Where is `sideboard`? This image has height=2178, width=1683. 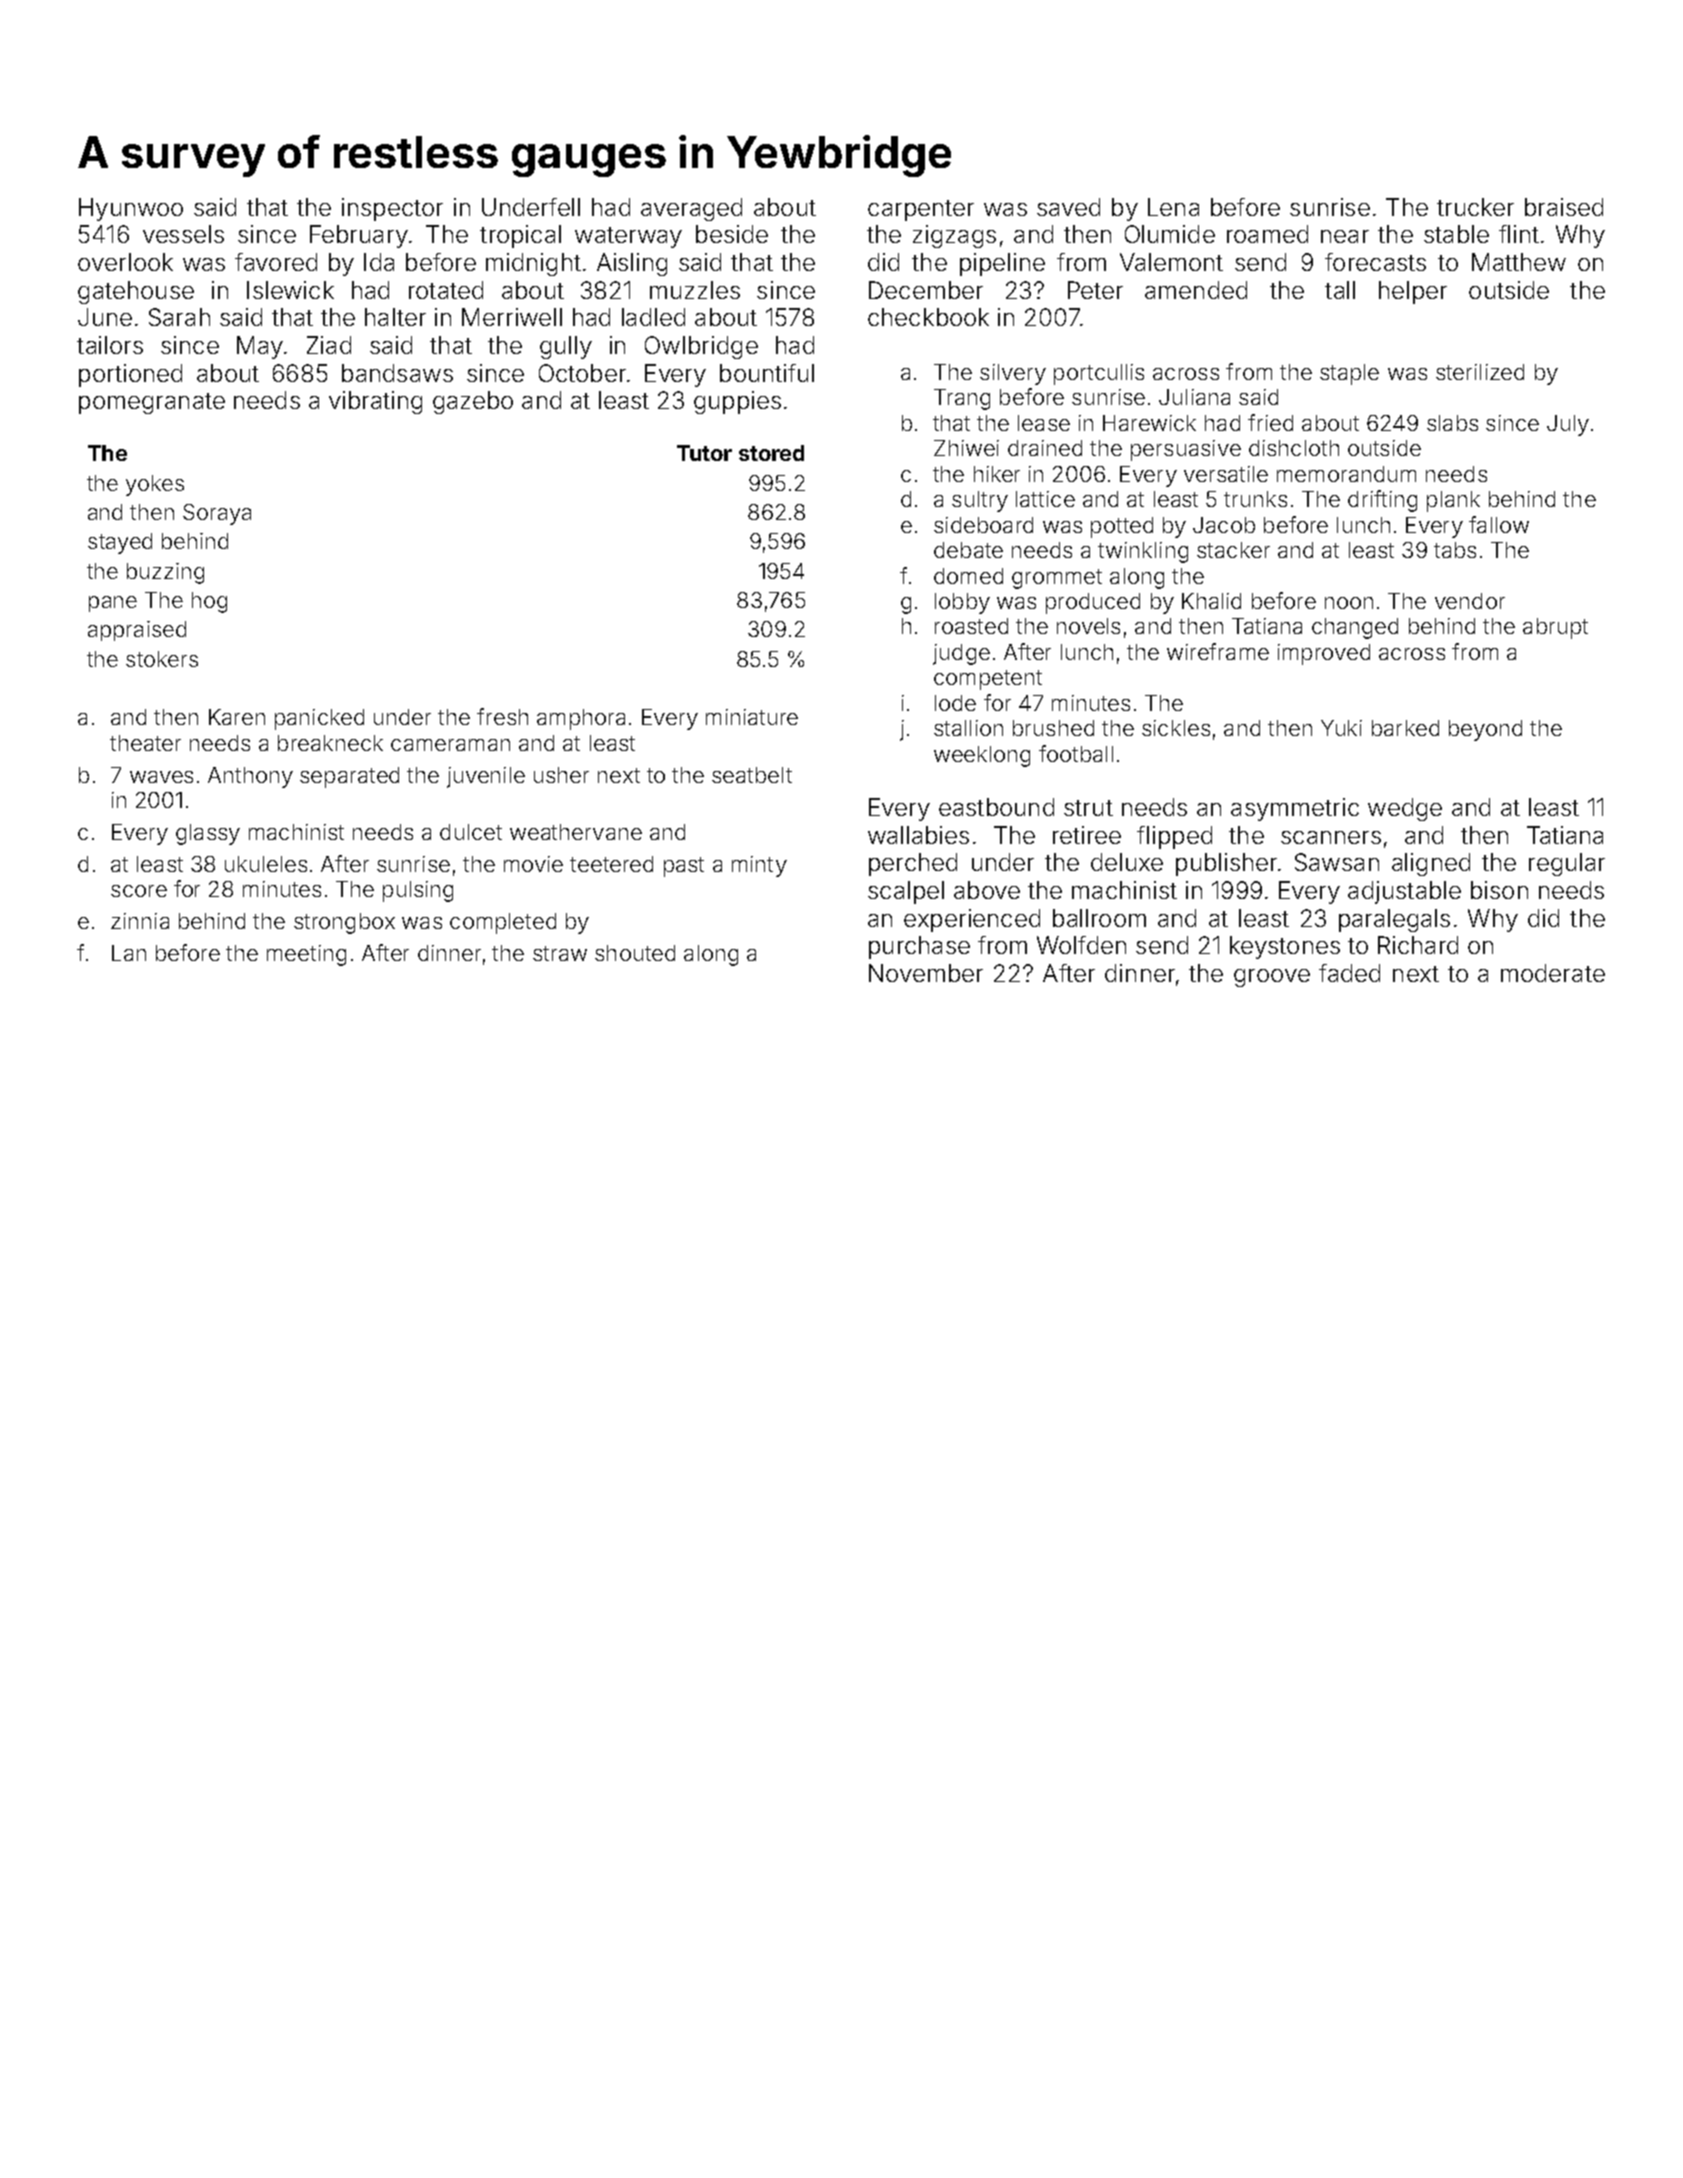
sideboard is located at coordinates (983, 525).
